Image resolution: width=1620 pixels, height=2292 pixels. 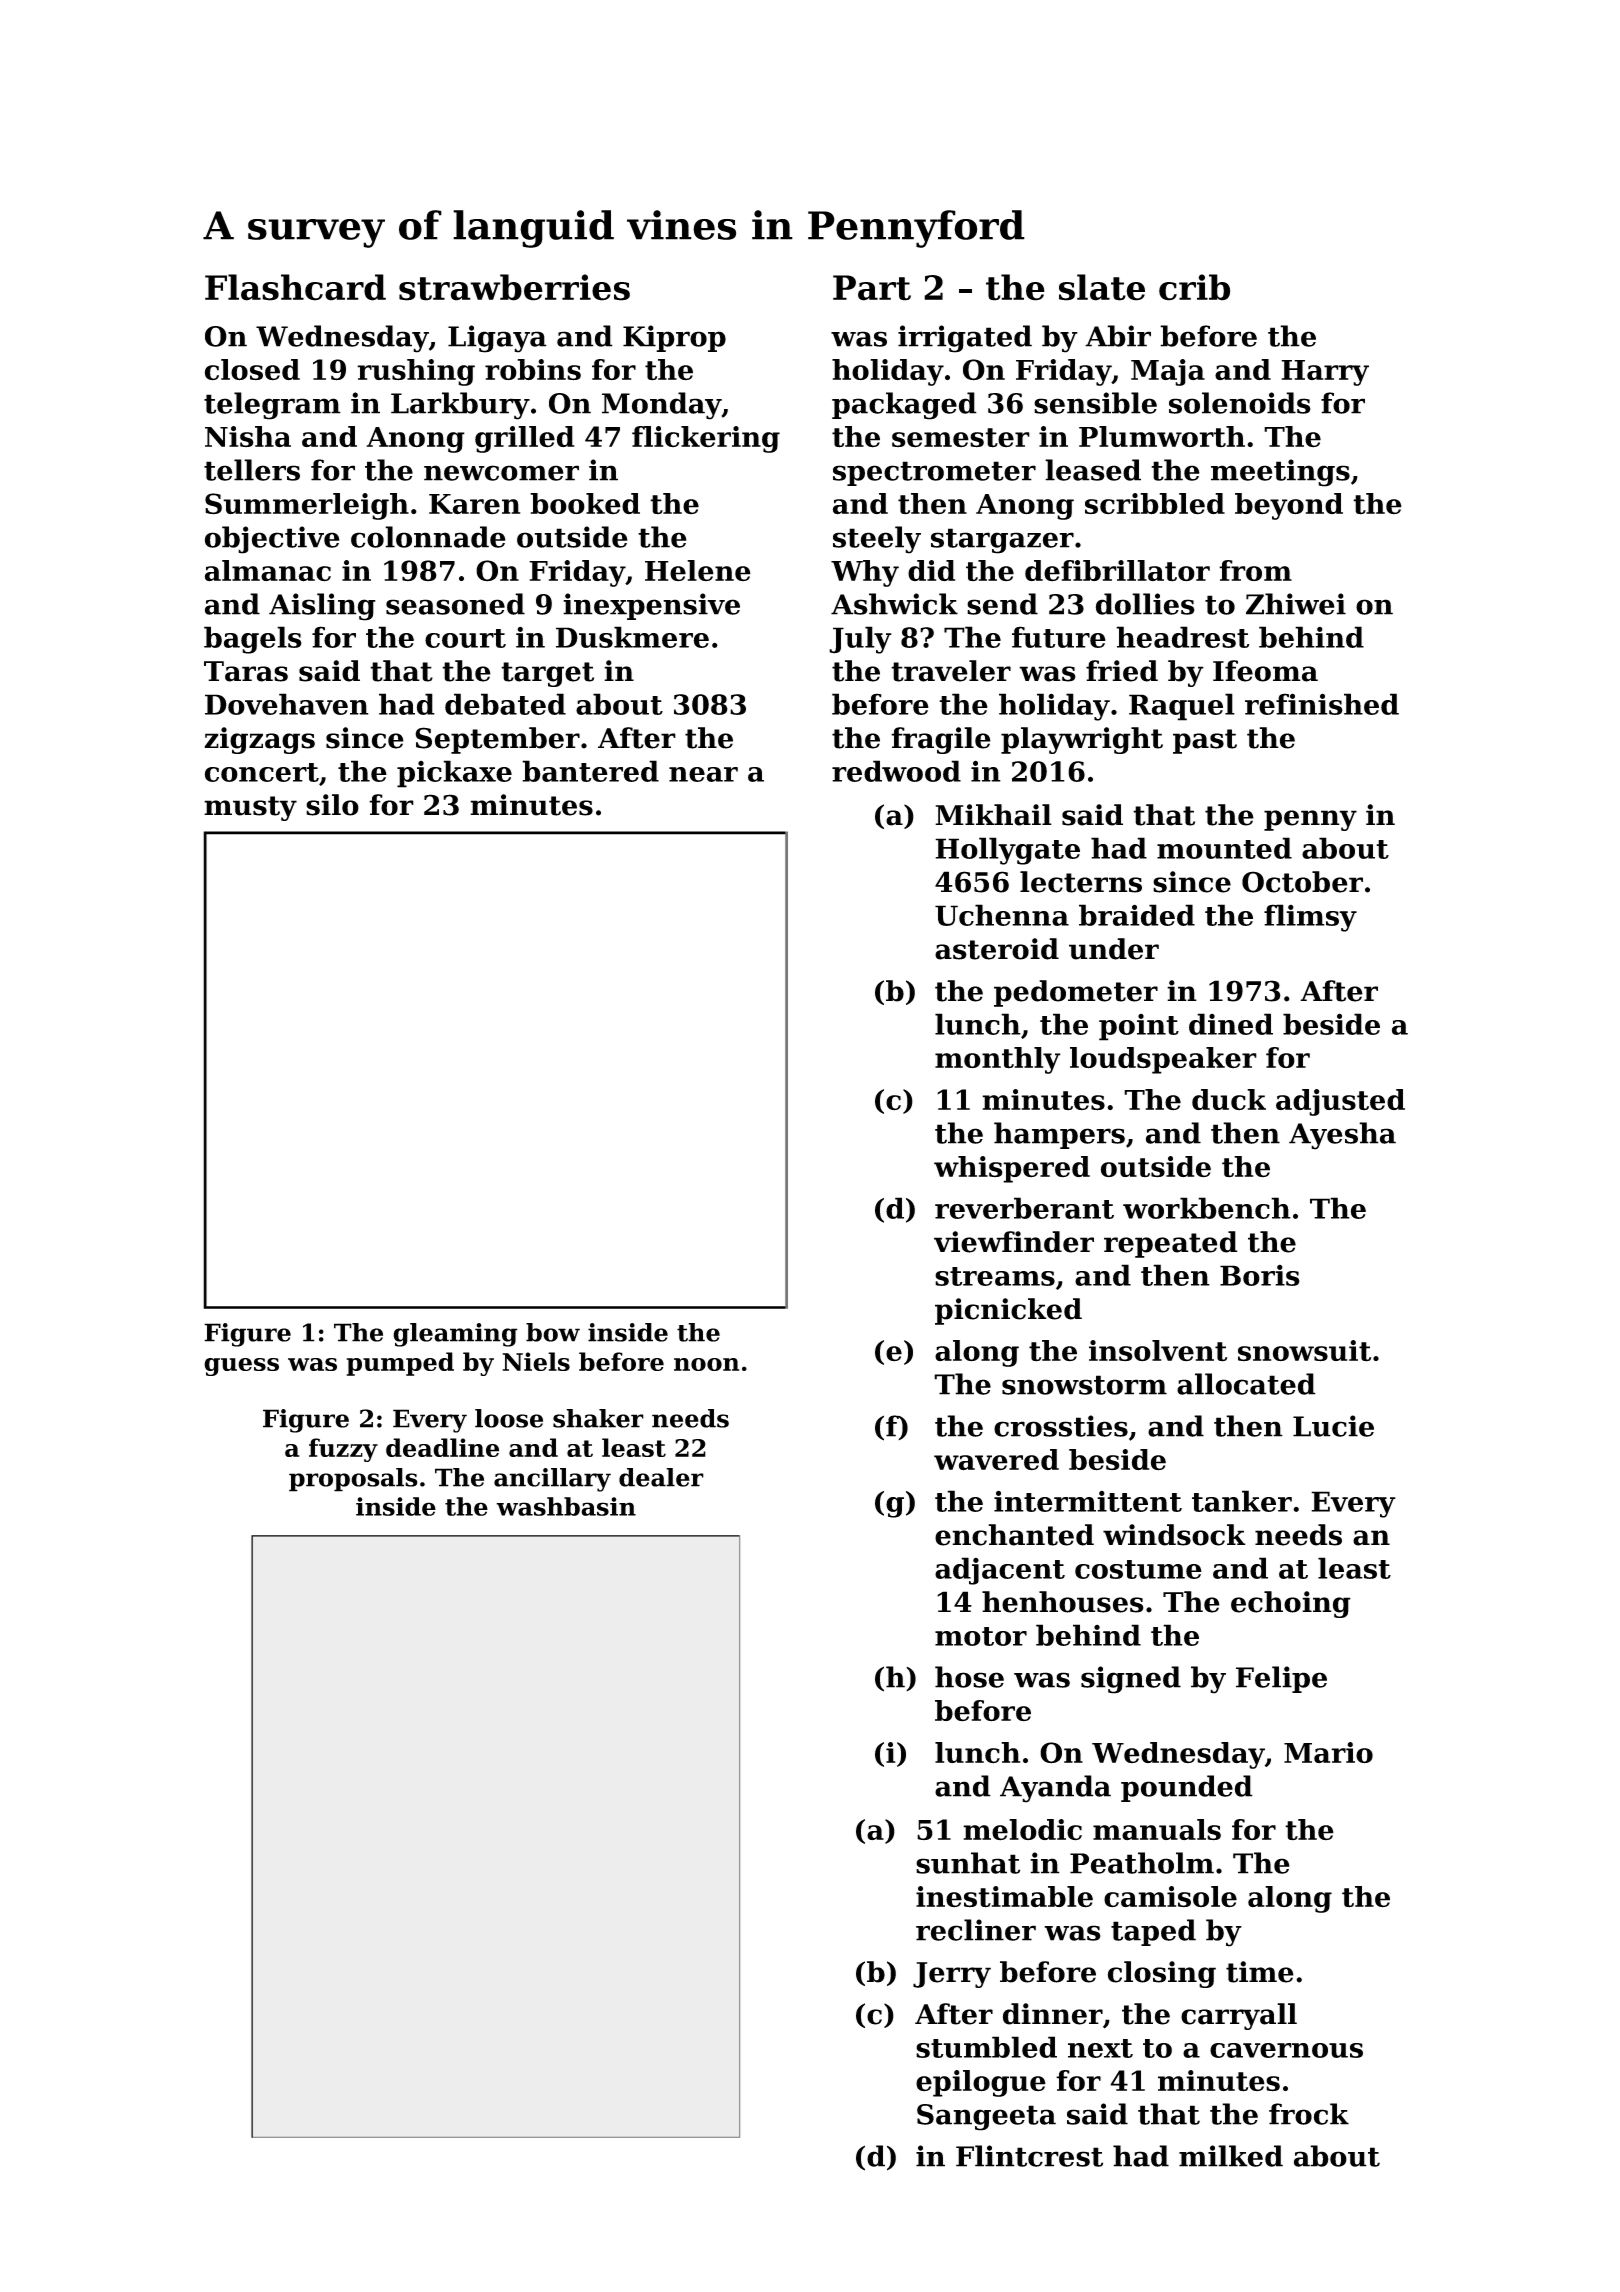 What do you see at coordinates (965, 339) in the screenshot?
I see `irrigated` at bounding box center [965, 339].
